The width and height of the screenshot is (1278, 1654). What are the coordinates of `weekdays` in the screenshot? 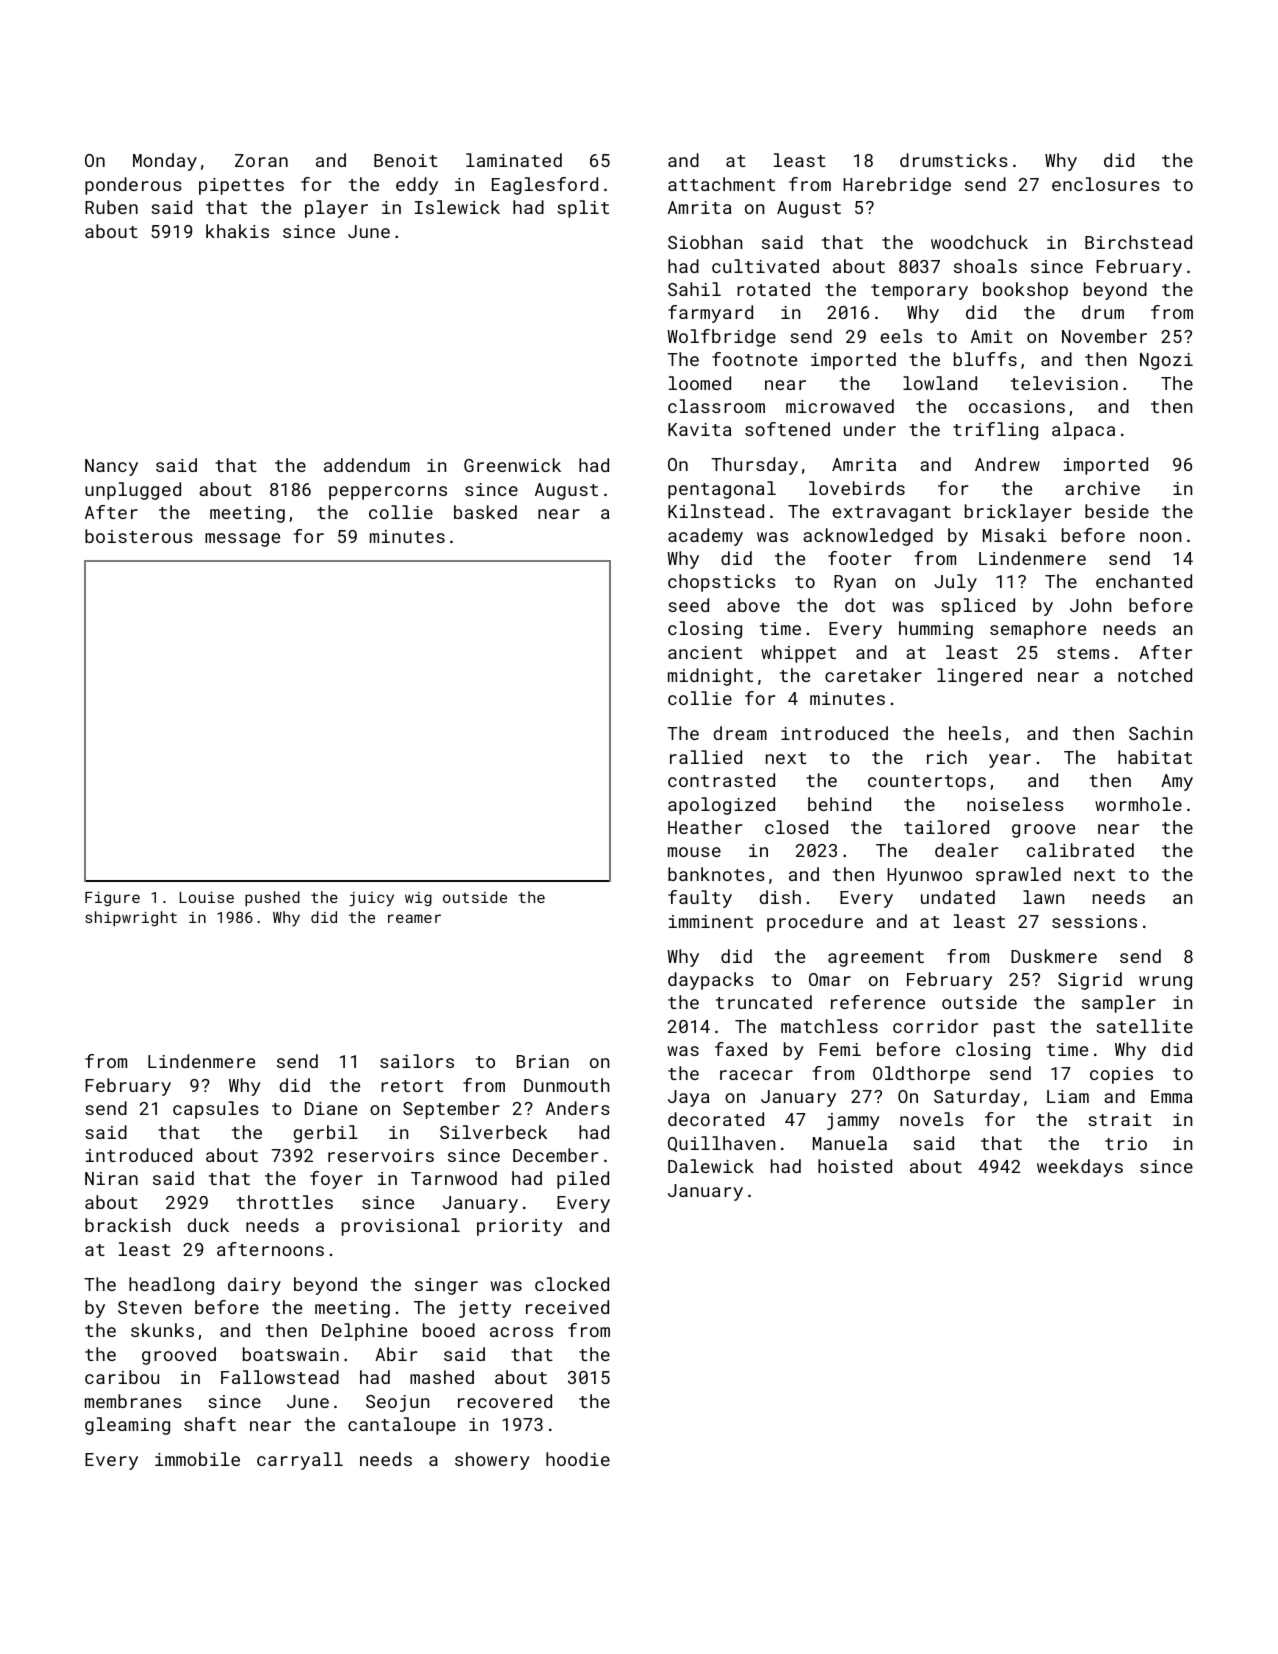 It's located at (1080, 1168).
